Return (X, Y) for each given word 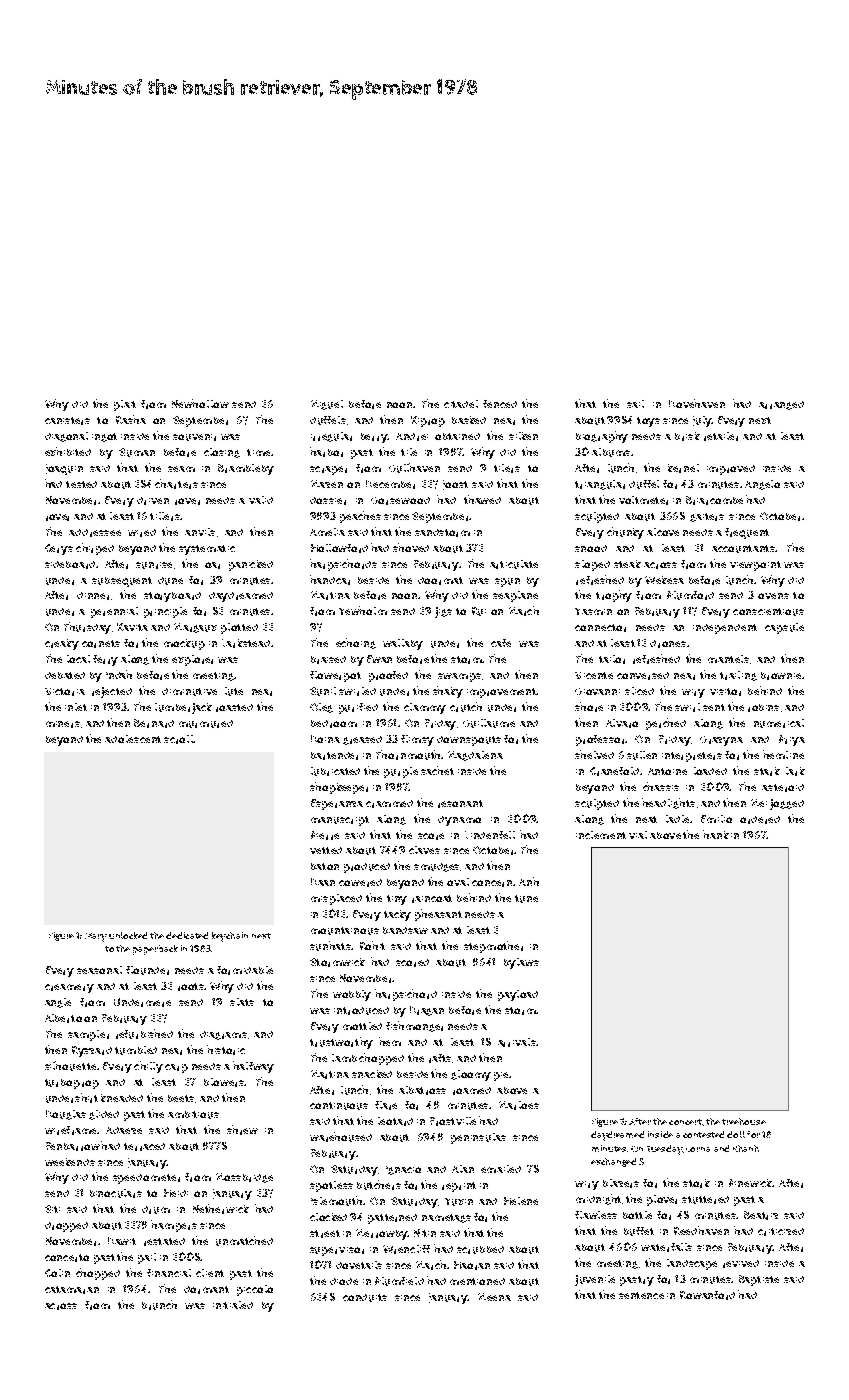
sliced (639, 691)
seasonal (99, 970)
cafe (501, 643)
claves (424, 850)
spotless (331, 1186)
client (210, 1273)
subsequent (122, 582)
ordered (760, 820)
